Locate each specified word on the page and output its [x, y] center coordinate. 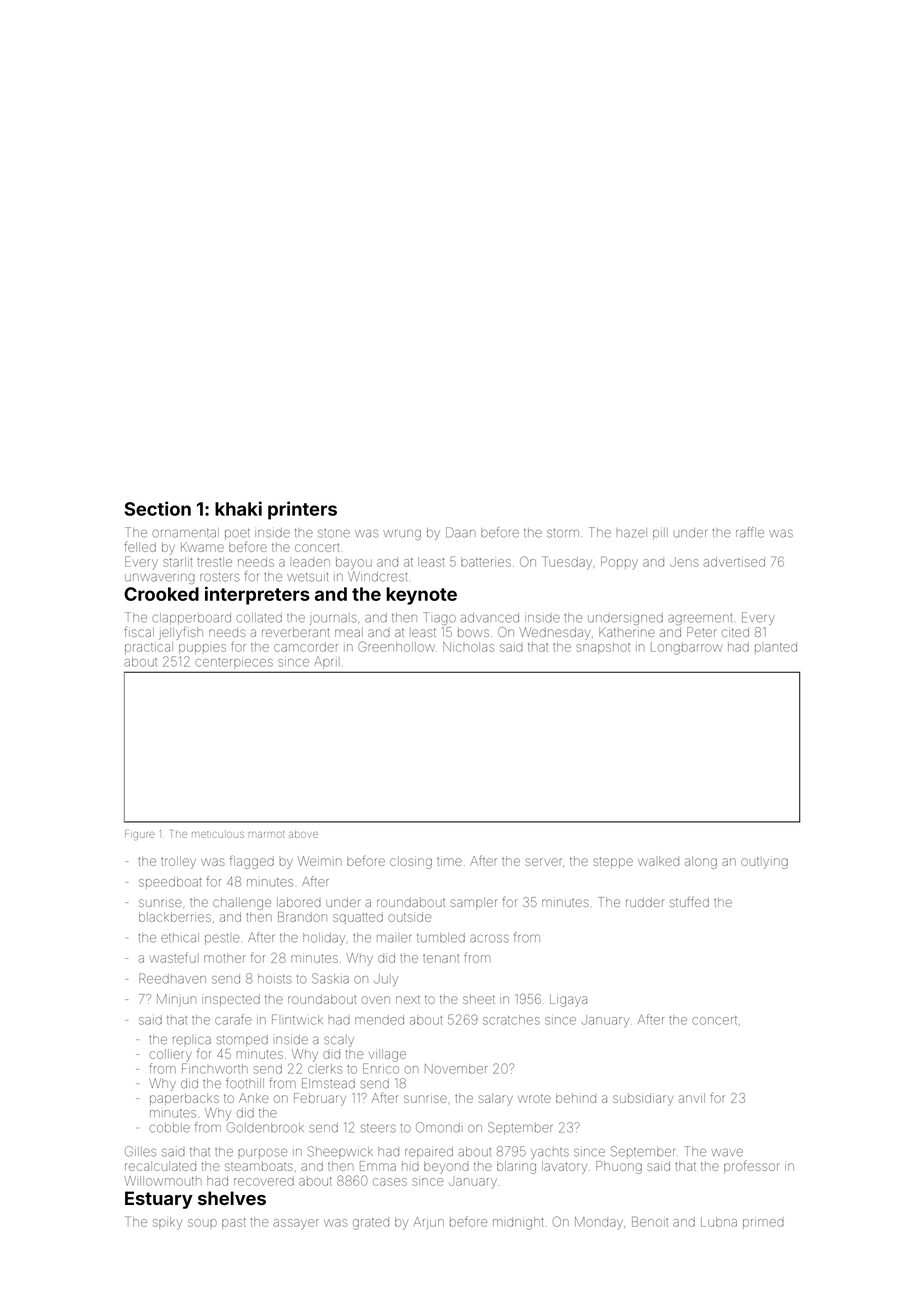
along [701, 862]
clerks [325, 1069]
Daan [460, 532]
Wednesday [555, 633]
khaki [238, 508]
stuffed [689, 901]
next [408, 999]
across [489, 938]
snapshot [603, 648]
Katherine [627, 632]
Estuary [159, 1200]
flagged [252, 862]
